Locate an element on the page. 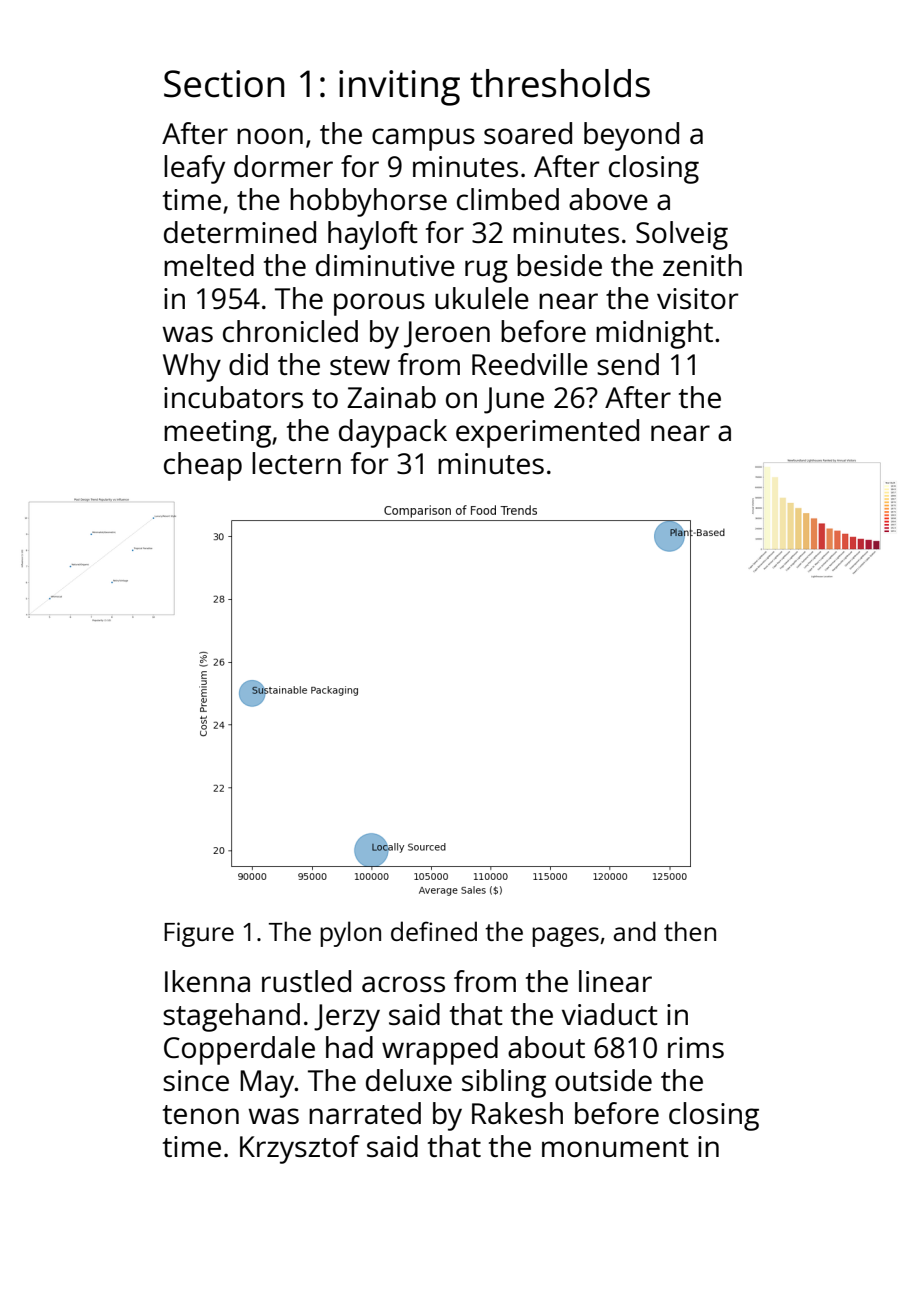 This document has height=1311, width=924. pylon is located at coordinates (350, 934).
